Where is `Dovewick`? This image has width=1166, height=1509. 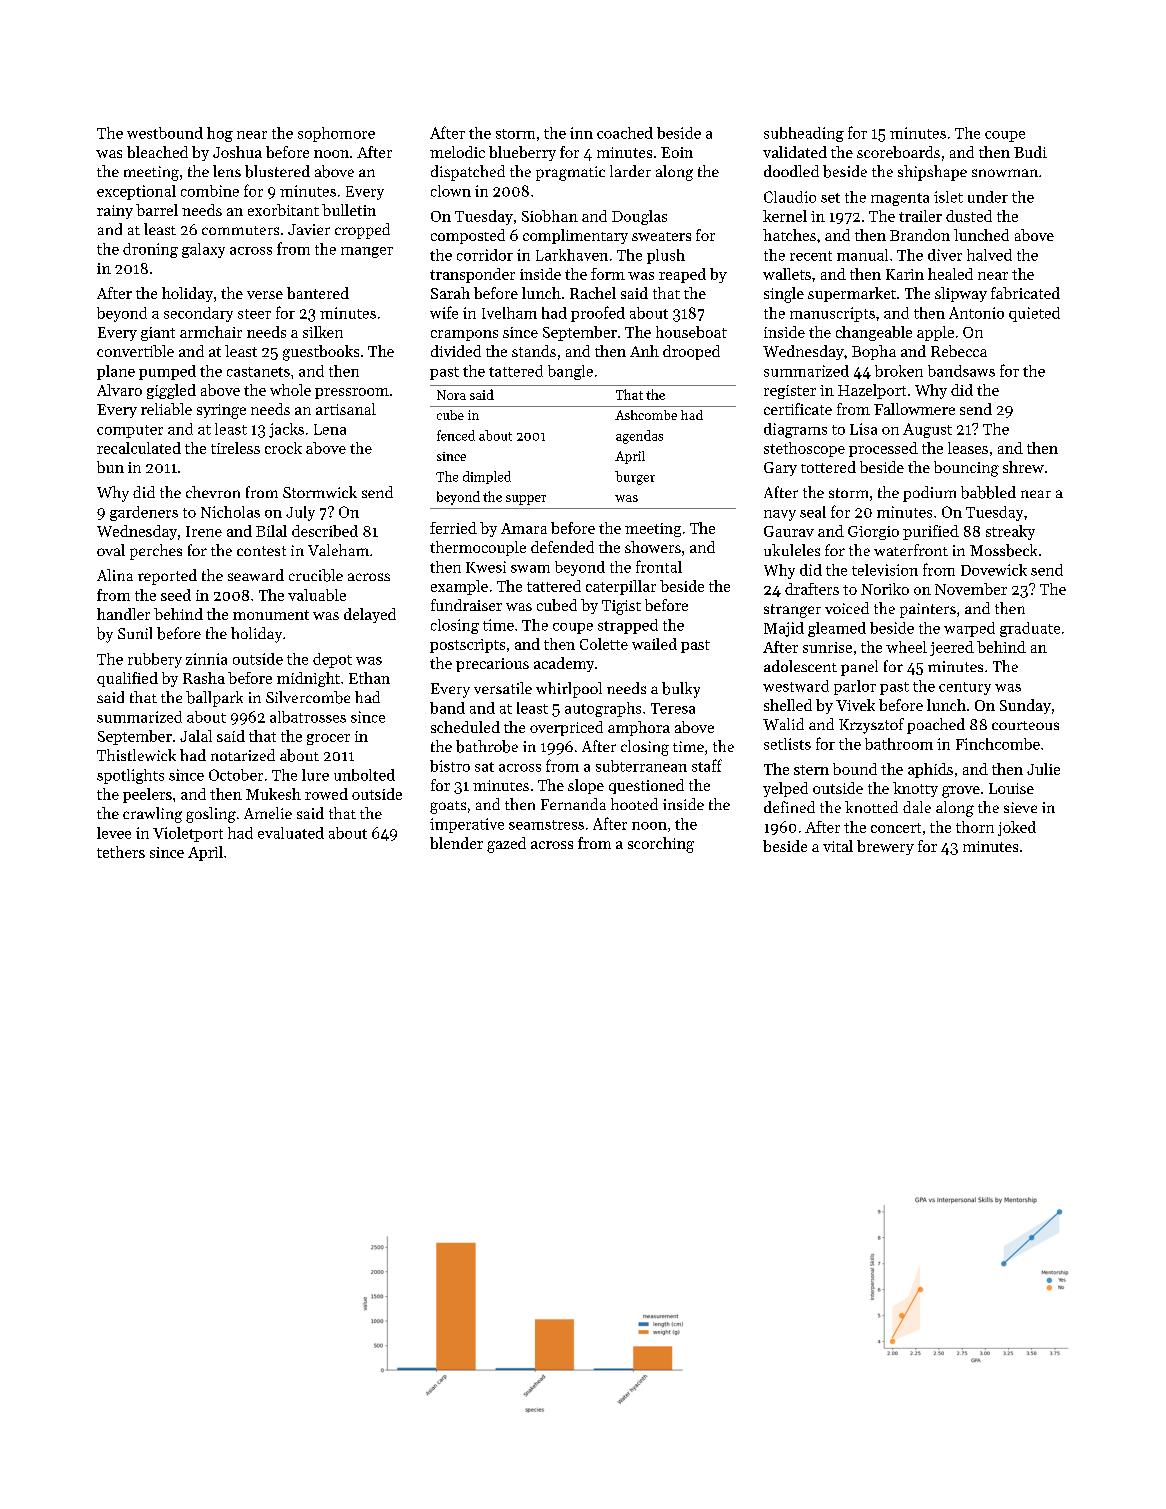 Dovewick is located at coordinates (994, 570).
